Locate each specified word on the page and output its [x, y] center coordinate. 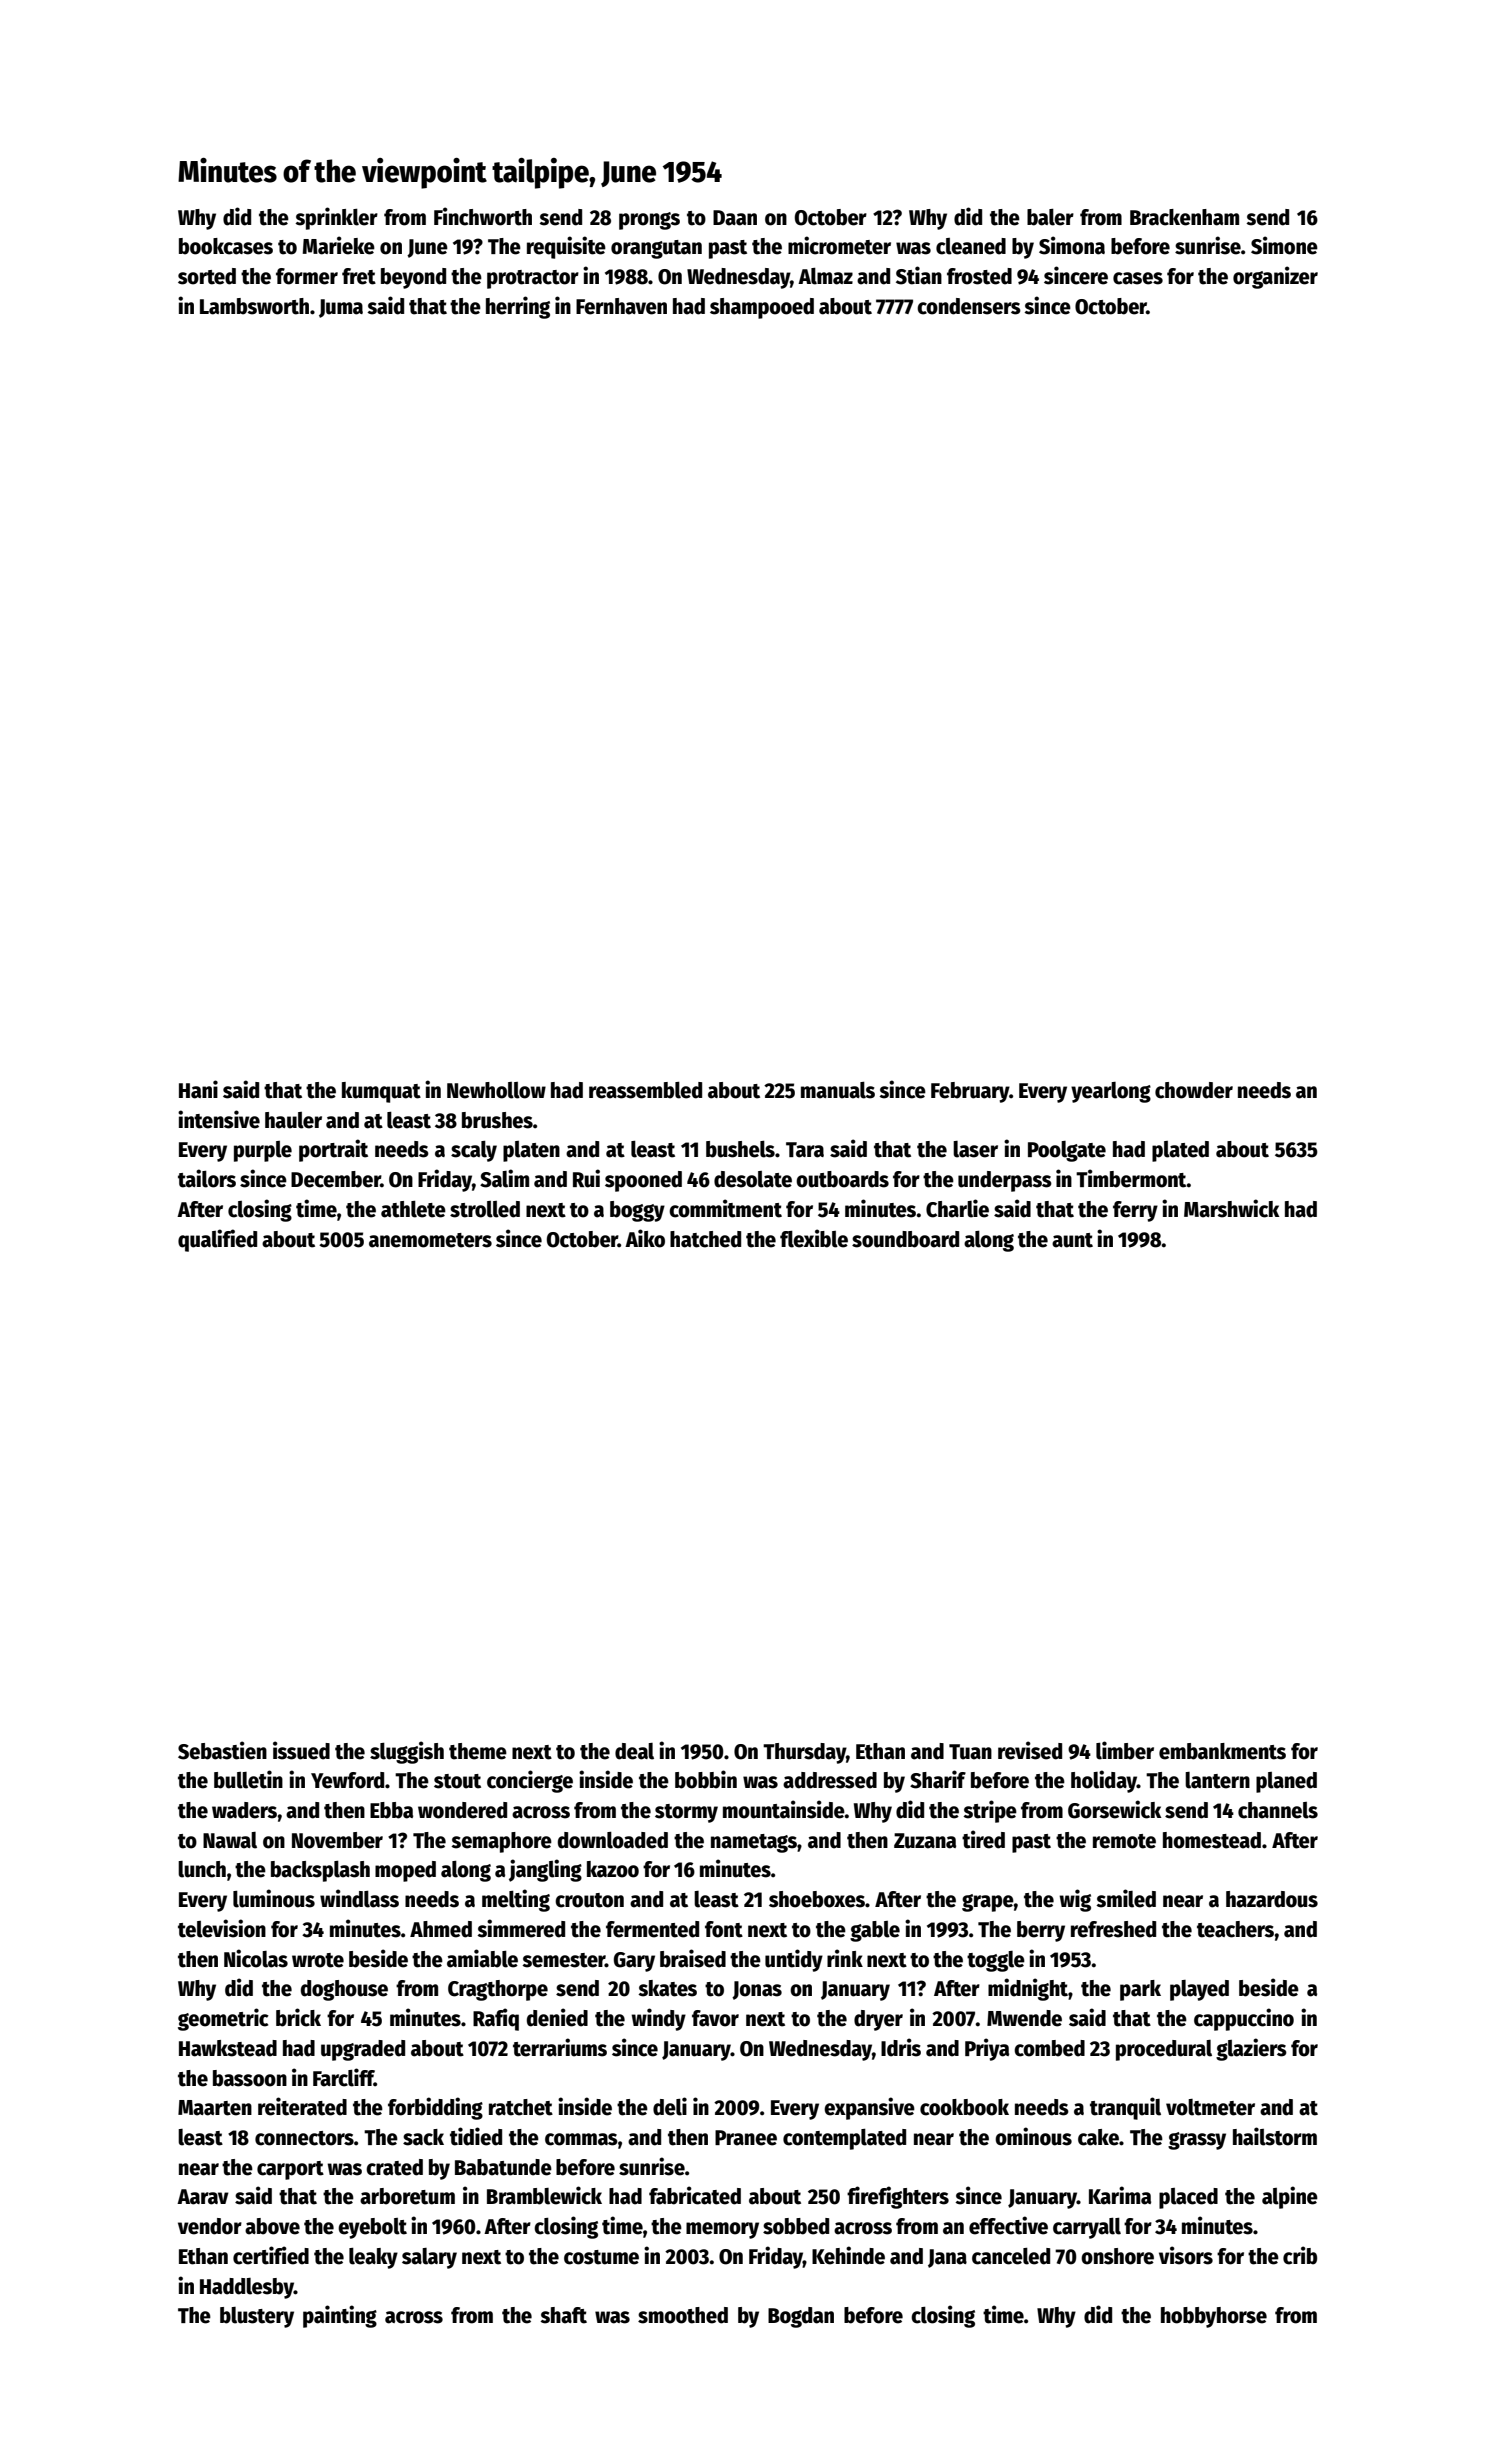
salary [429, 2258]
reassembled [645, 1090]
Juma [341, 308]
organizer [1275, 277]
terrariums [560, 2047]
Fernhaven [621, 306]
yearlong [1111, 1092]
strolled [485, 1209]
